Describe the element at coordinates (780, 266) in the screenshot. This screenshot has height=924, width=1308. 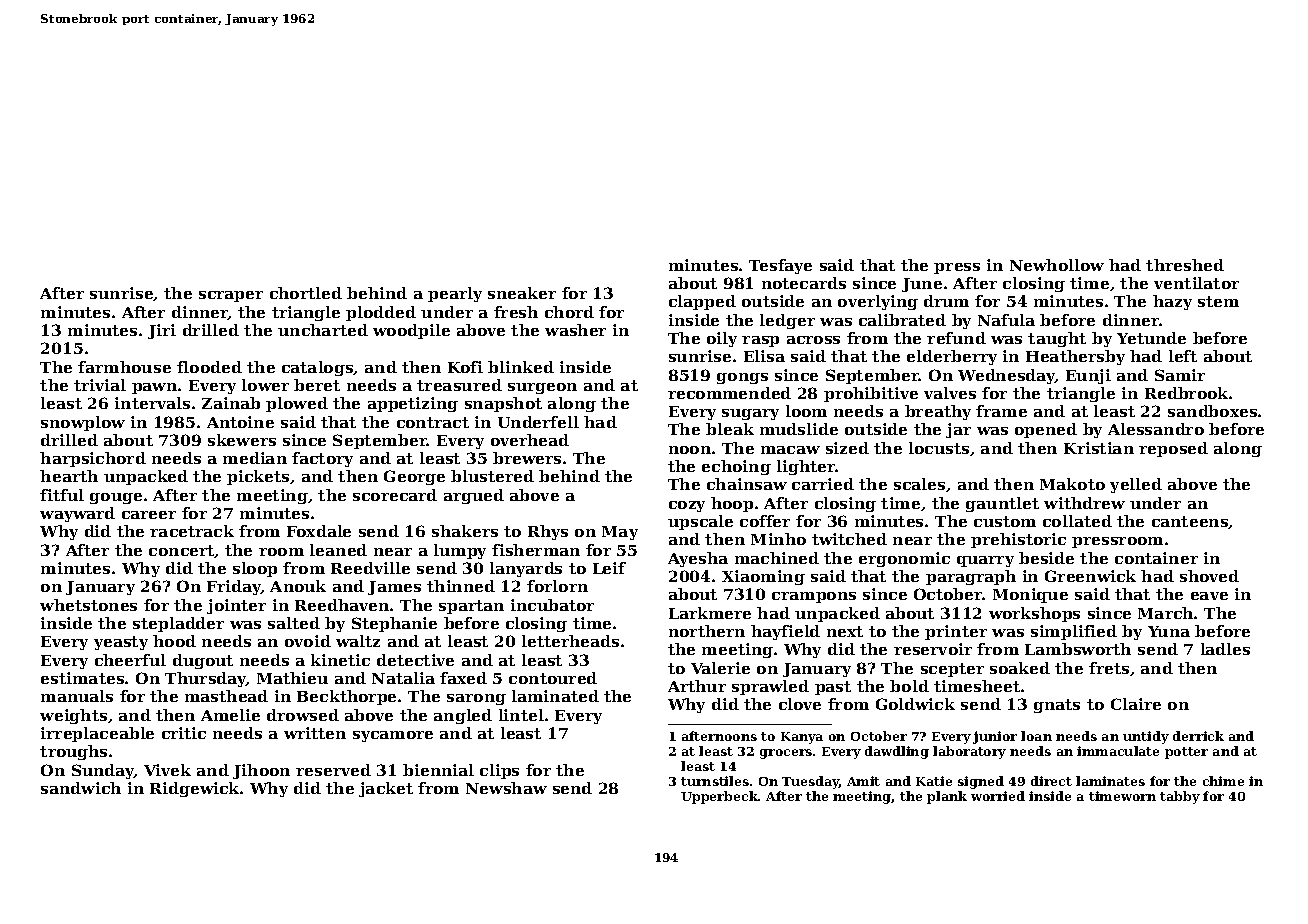
I see `Tesfaye` at that location.
